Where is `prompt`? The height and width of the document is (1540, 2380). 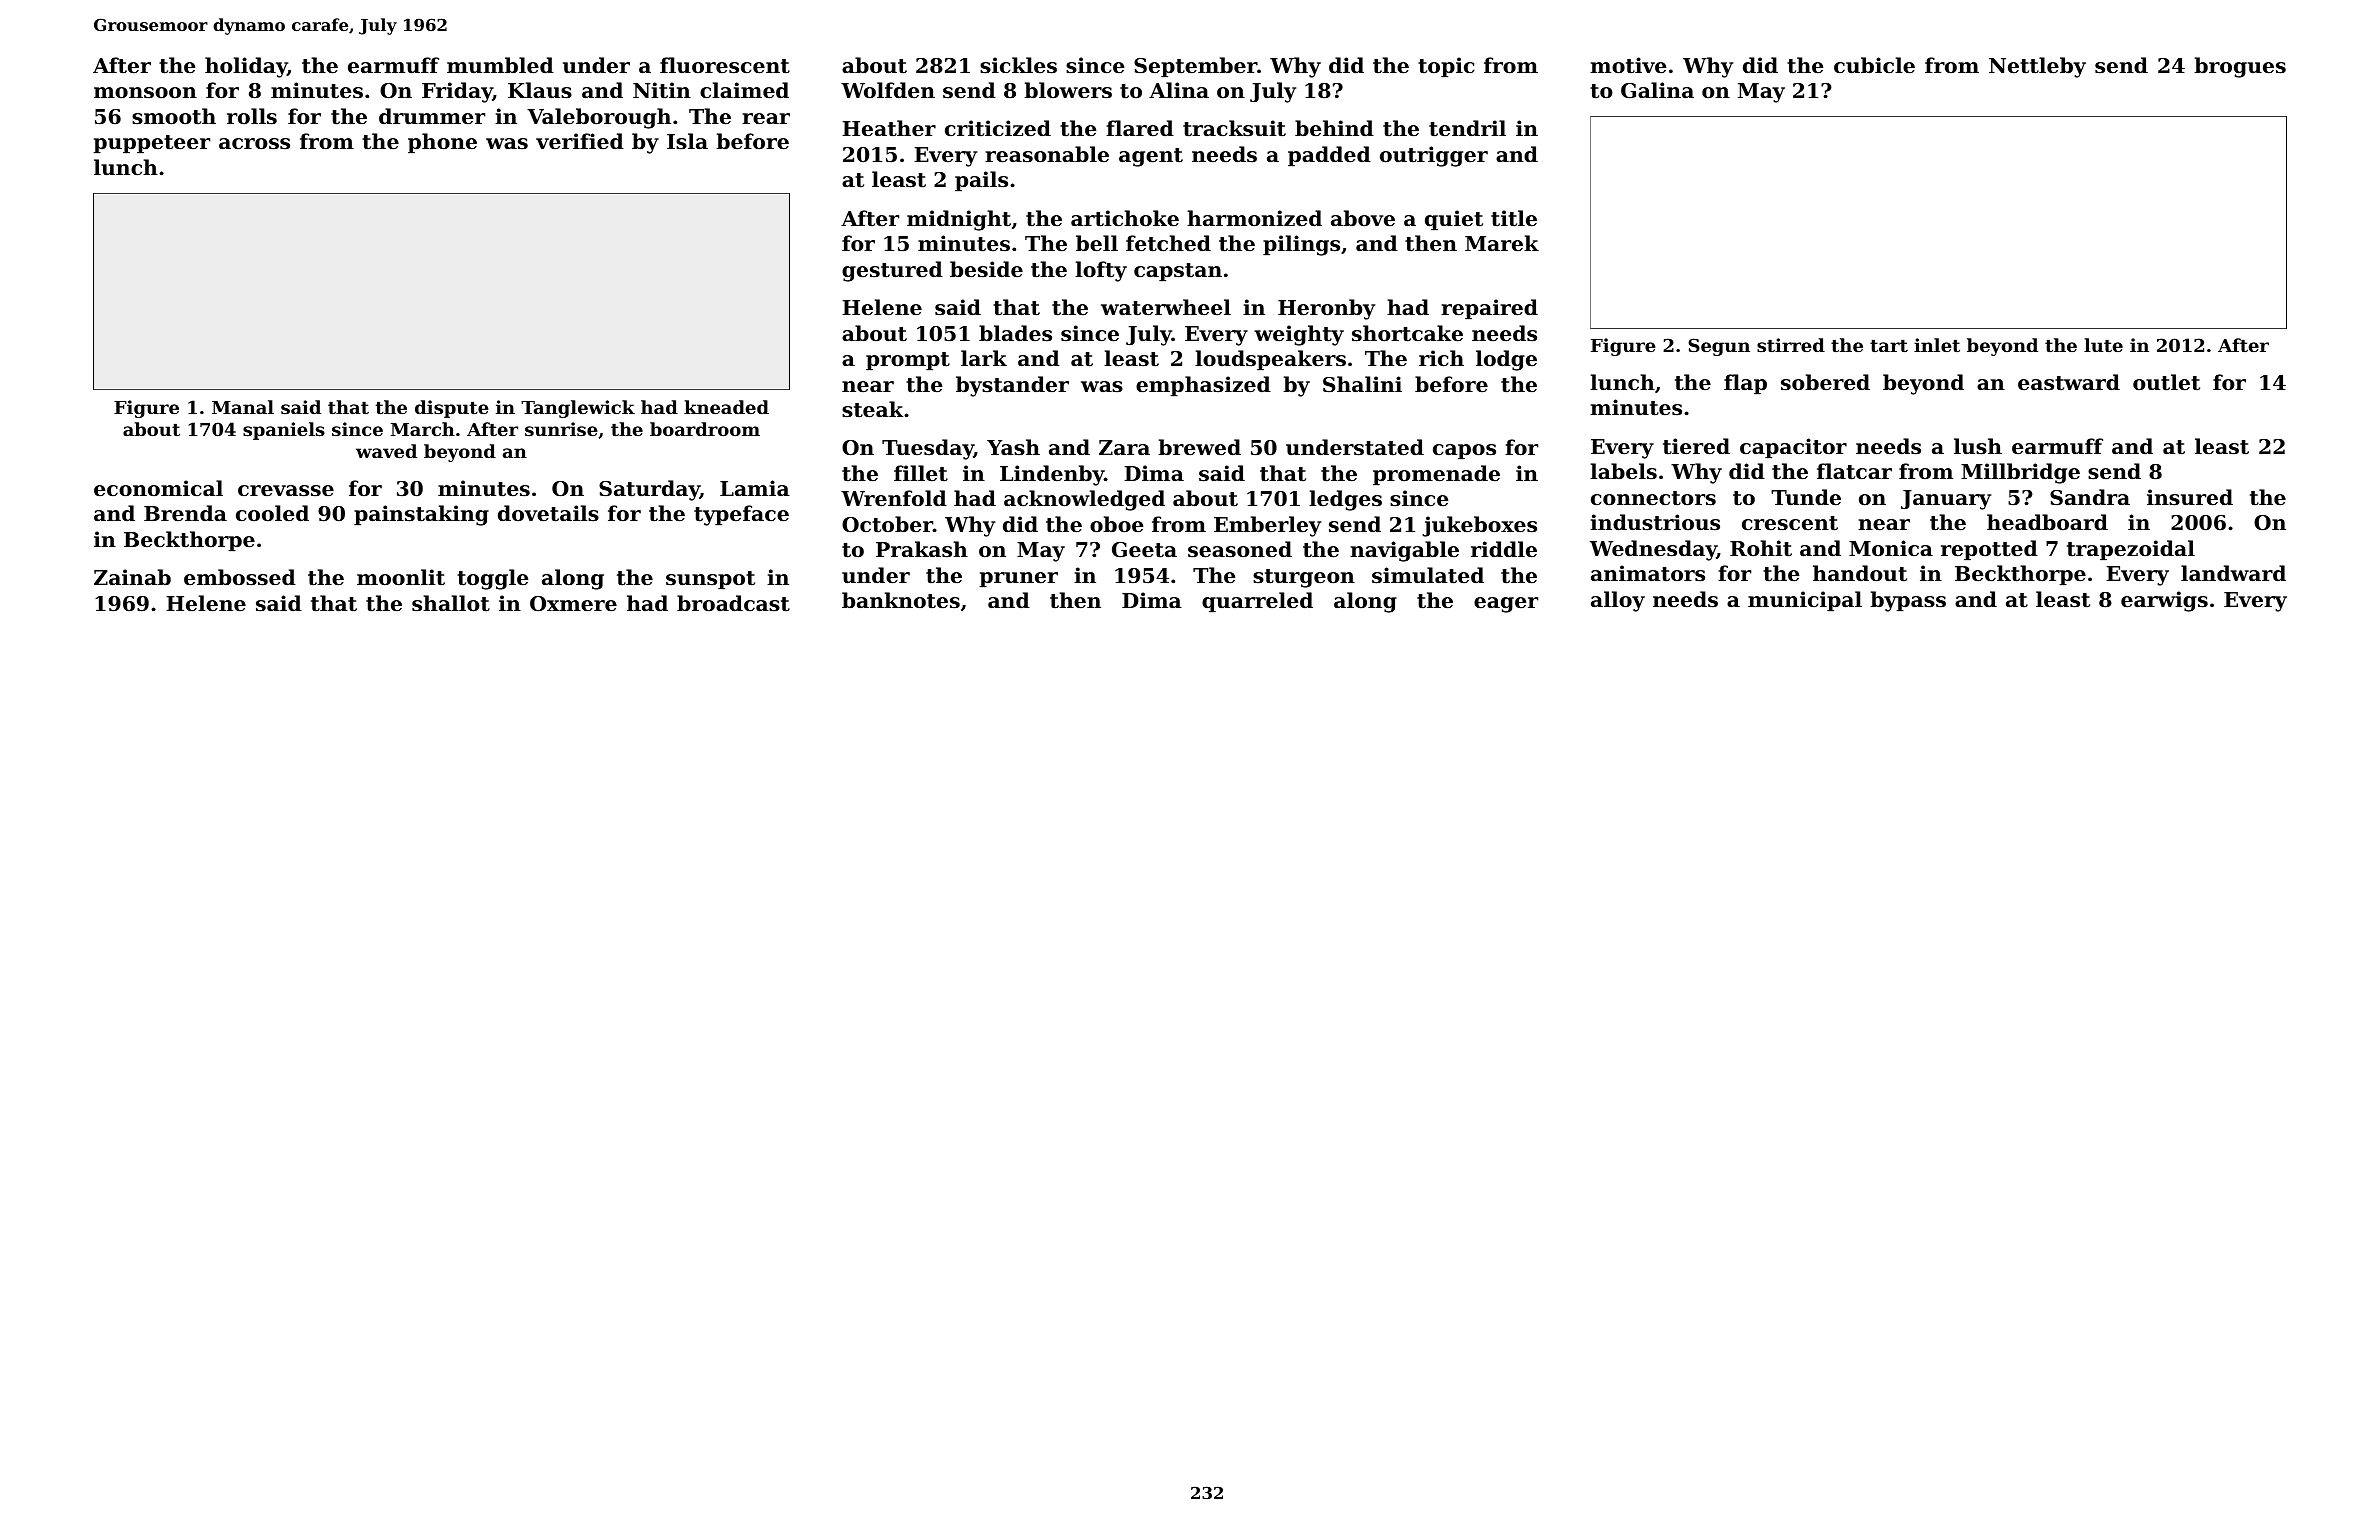
prompt is located at coordinates (908, 361).
